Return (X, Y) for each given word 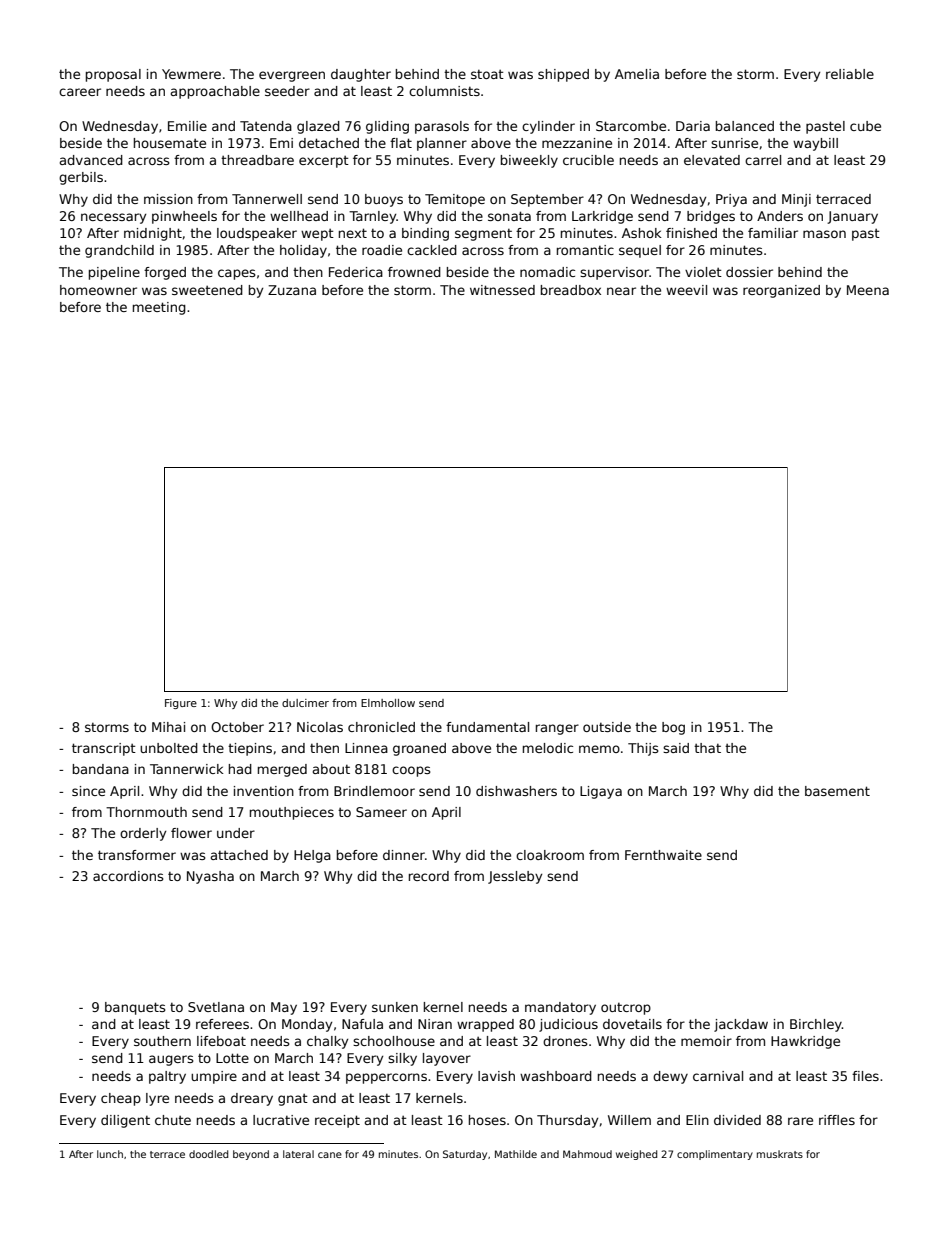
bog (673, 728)
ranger (557, 729)
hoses (487, 1120)
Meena (868, 290)
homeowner (98, 290)
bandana (101, 769)
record (429, 876)
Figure (181, 704)
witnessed (502, 290)
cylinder (548, 127)
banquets (135, 1008)
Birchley (816, 1025)
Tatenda (266, 126)
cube (865, 126)
